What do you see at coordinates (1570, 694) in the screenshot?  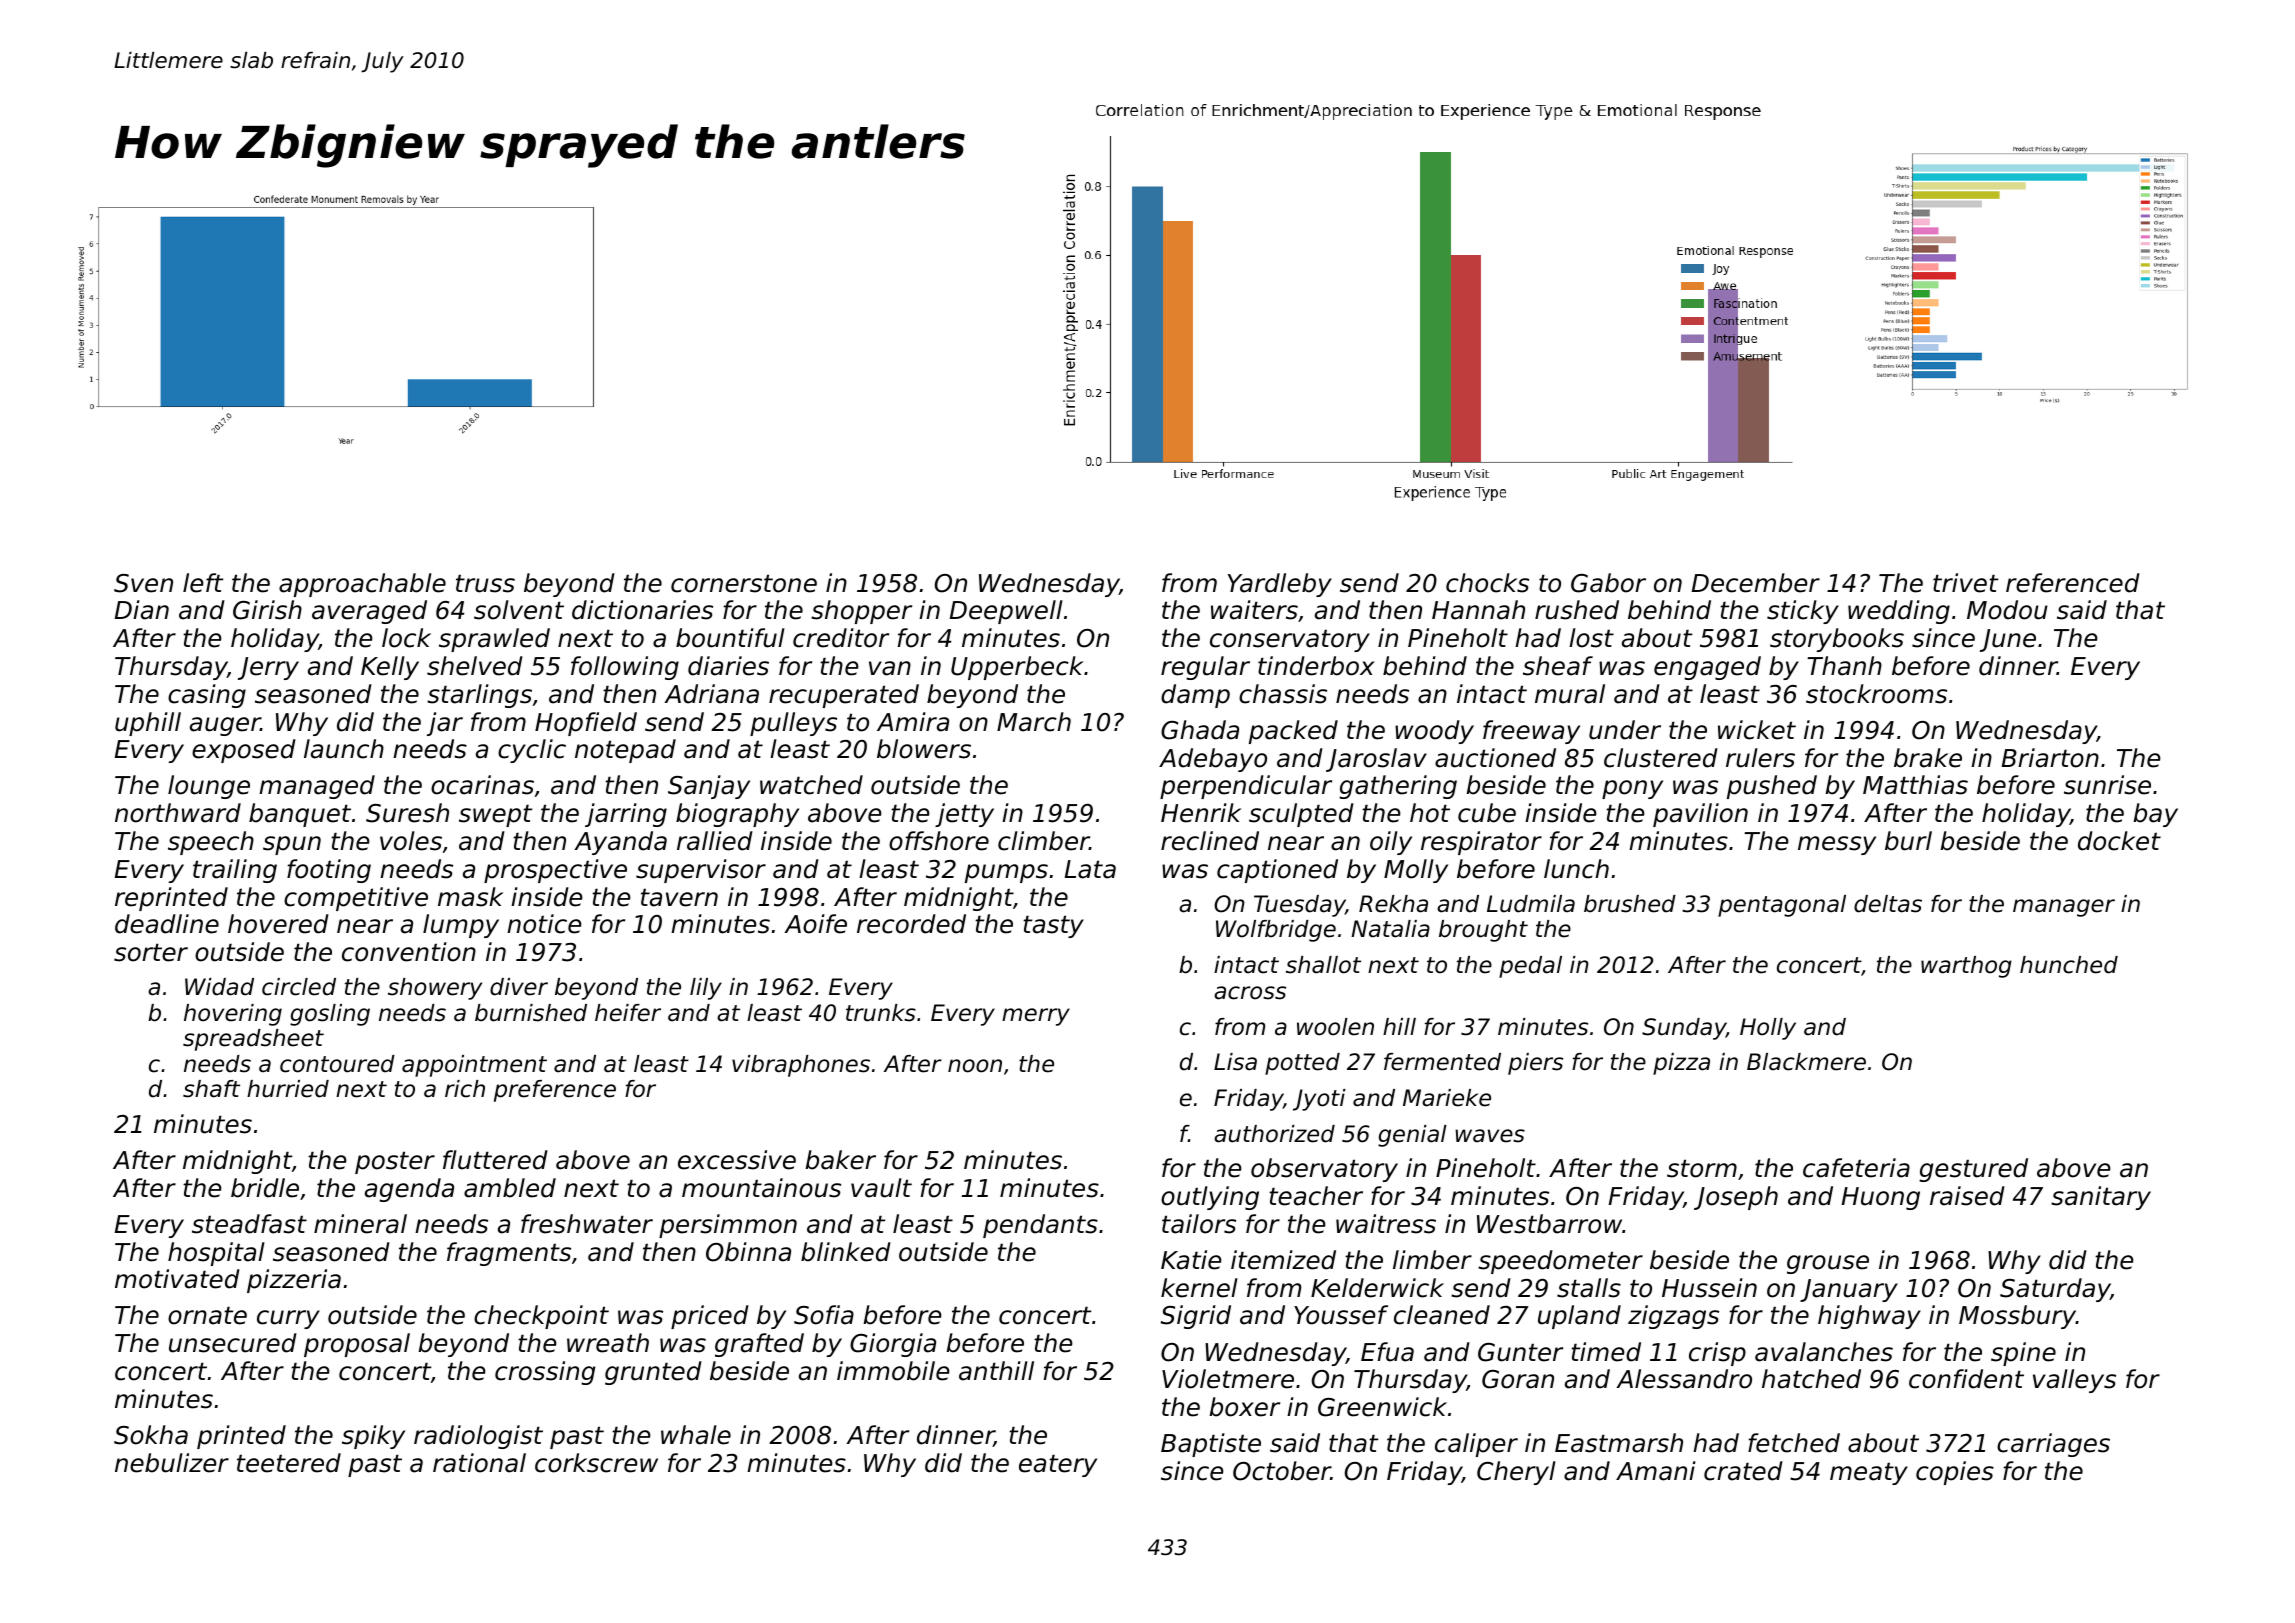 I see `mural` at bounding box center [1570, 694].
